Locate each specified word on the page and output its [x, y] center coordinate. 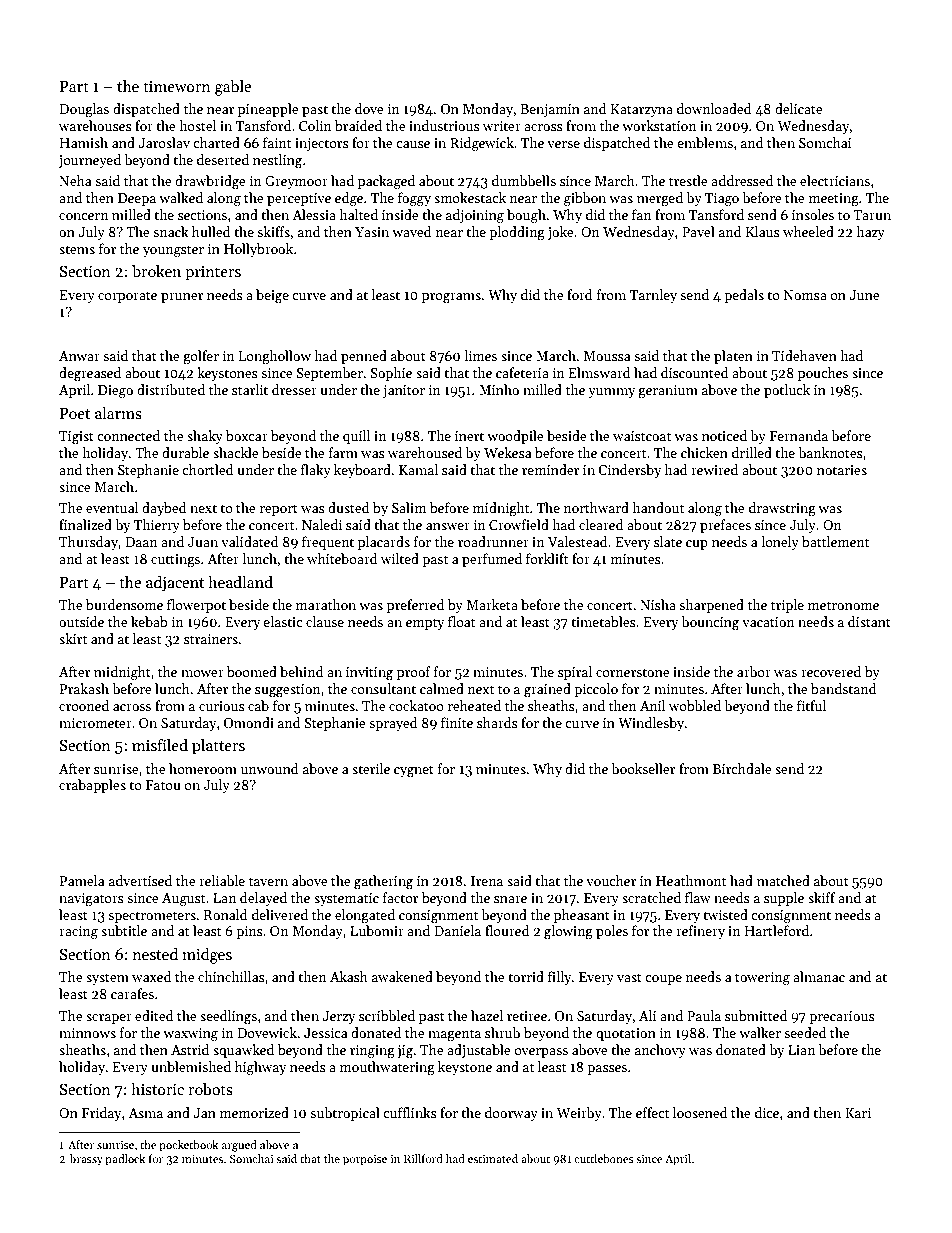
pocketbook [189, 1146]
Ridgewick [482, 144]
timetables [603, 621]
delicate [799, 108]
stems [77, 249]
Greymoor [296, 182]
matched [783, 880]
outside [81, 621]
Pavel [698, 231]
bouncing [710, 623]
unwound [270, 768]
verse [563, 144]
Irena [487, 881]
